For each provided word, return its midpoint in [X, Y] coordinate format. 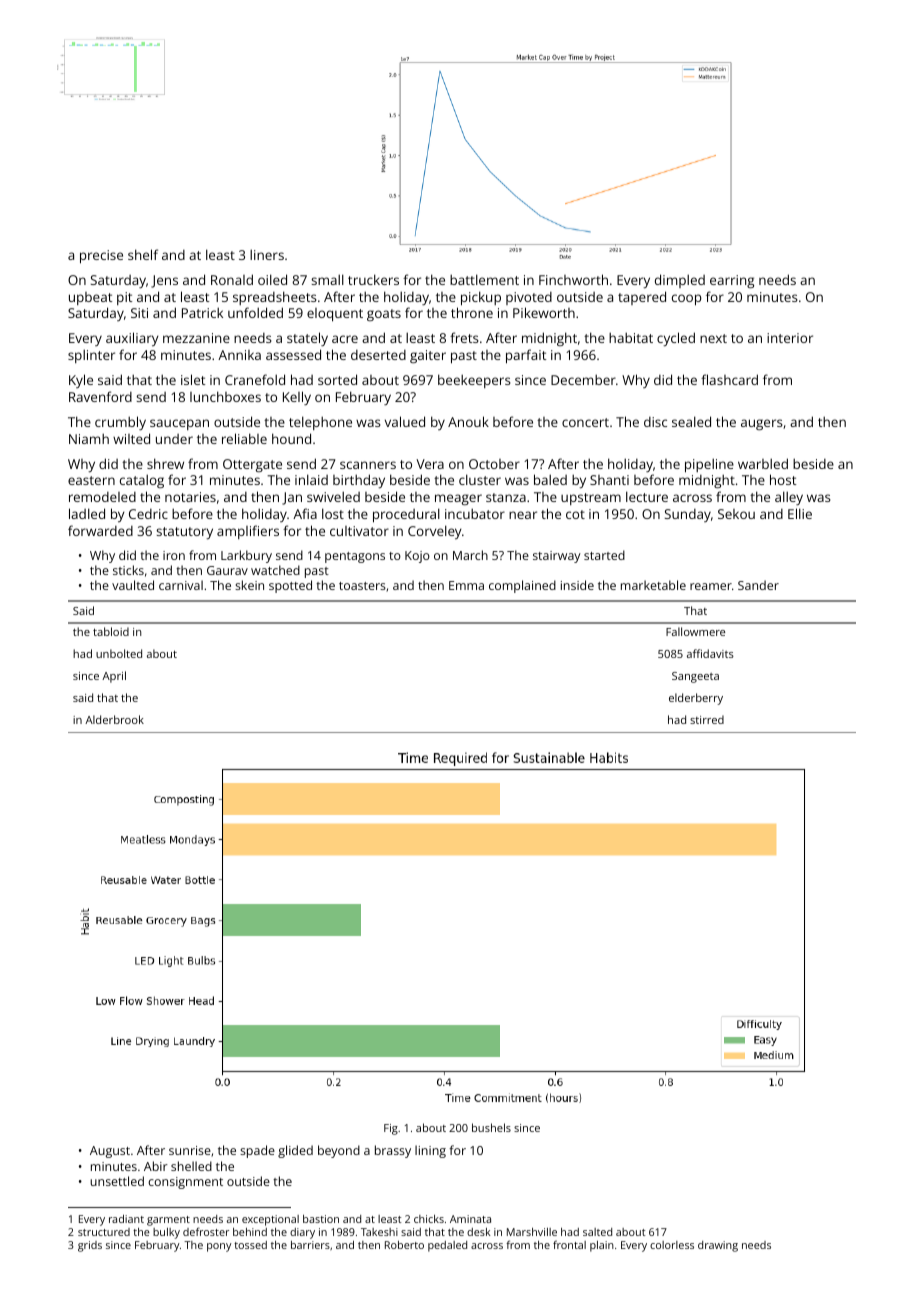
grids [90, 1246]
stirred [707, 719]
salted [597, 1232]
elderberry [696, 699]
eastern [91, 480]
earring [732, 281]
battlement [484, 279]
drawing [718, 1246]
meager [458, 499]
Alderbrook [114, 719]
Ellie [800, 513]
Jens [164, 281]
